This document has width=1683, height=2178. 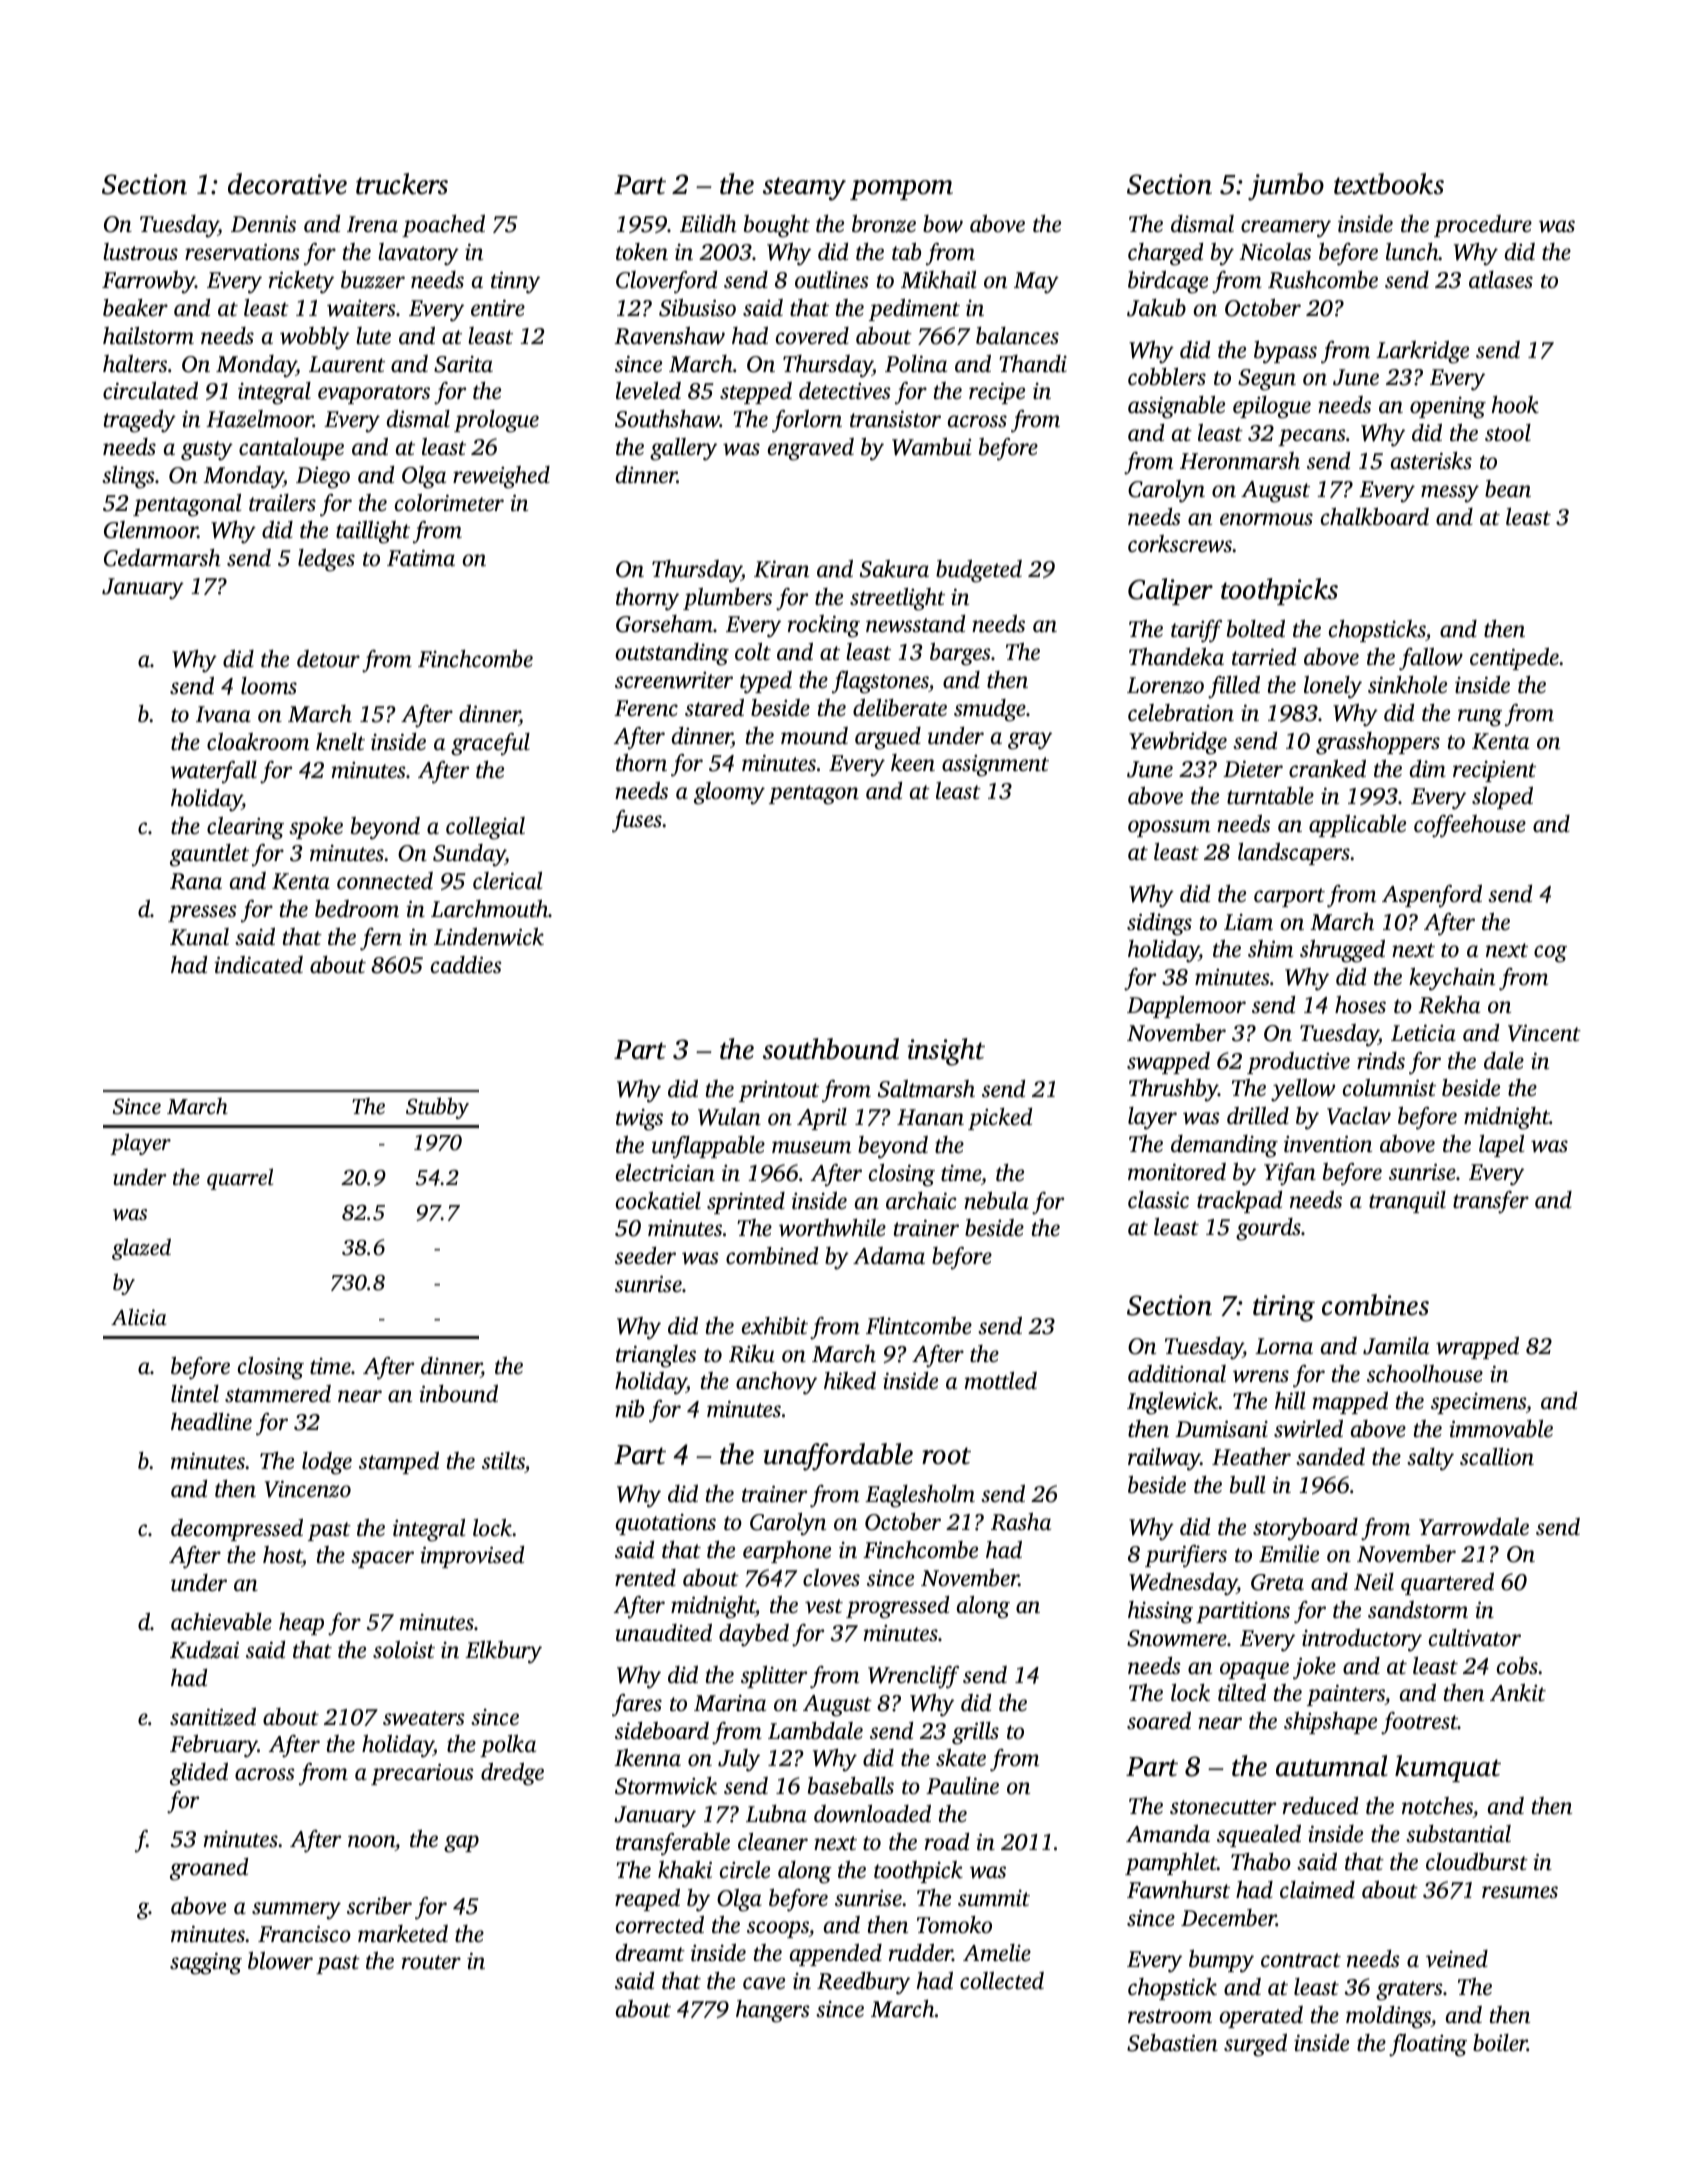 I want to click on glazed, so click(x=141, y=1249).
